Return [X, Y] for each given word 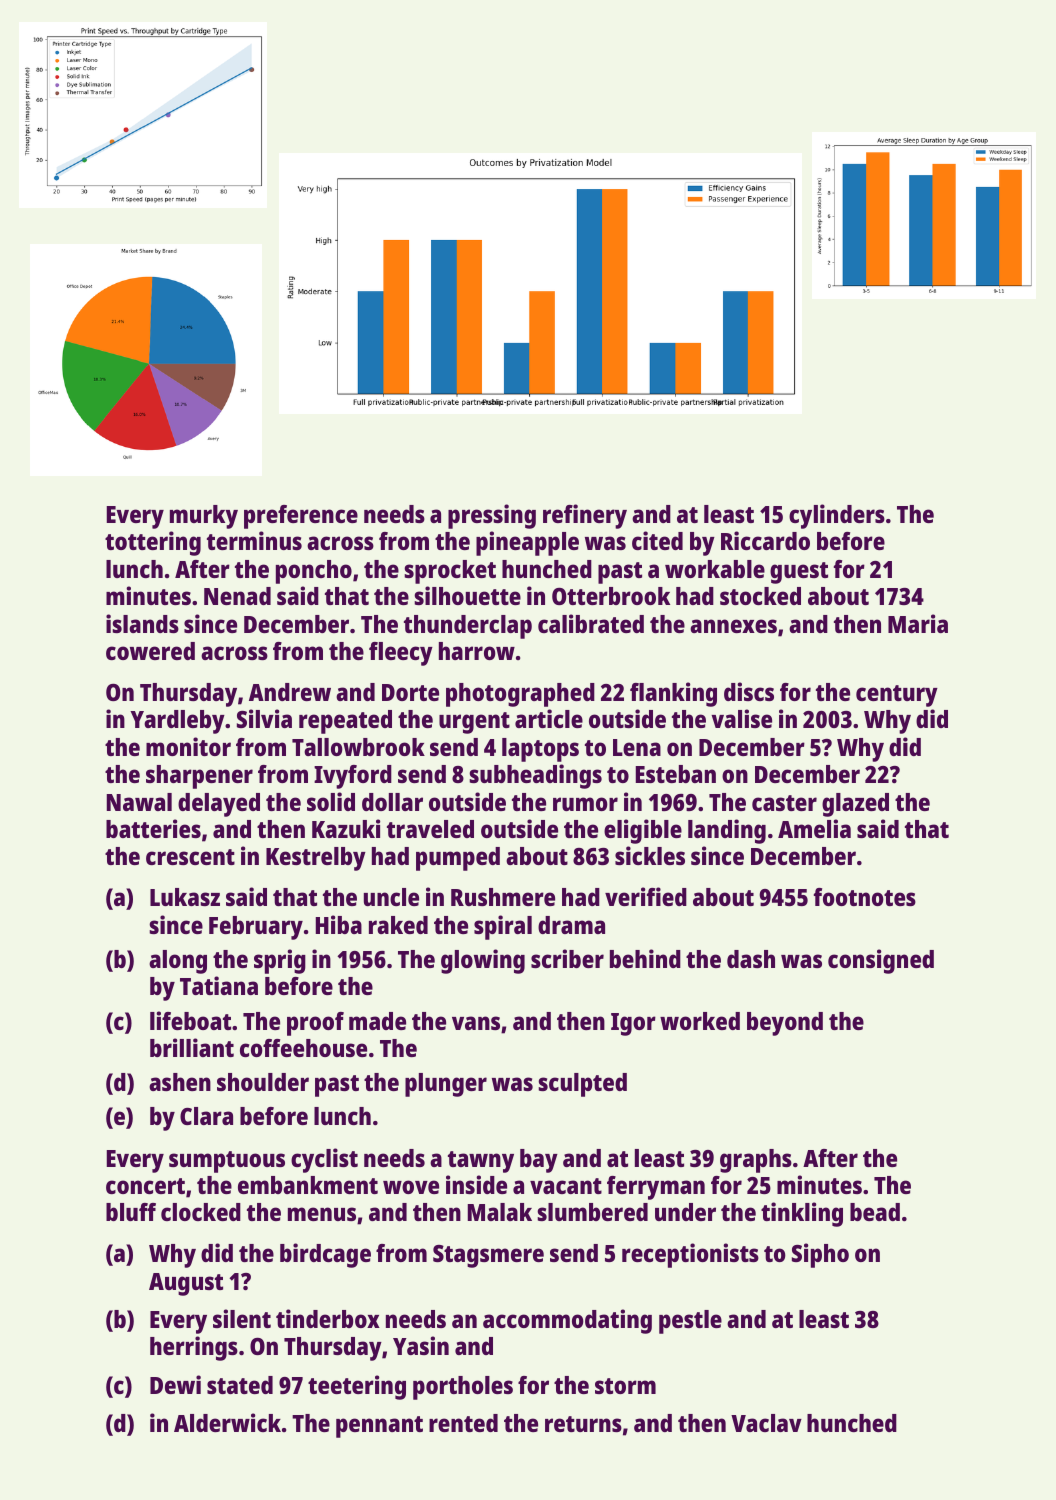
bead [875, 1212]
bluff [131, 1212]
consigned [881, 961]
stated [240, 1385]
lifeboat [190, 1020]
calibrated [591, 623]
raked [398, 925]
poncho [314, 572]
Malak [500, 1212]
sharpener [199, 777]
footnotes [865, 897]
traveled [430, 829]
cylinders [837, 516]
